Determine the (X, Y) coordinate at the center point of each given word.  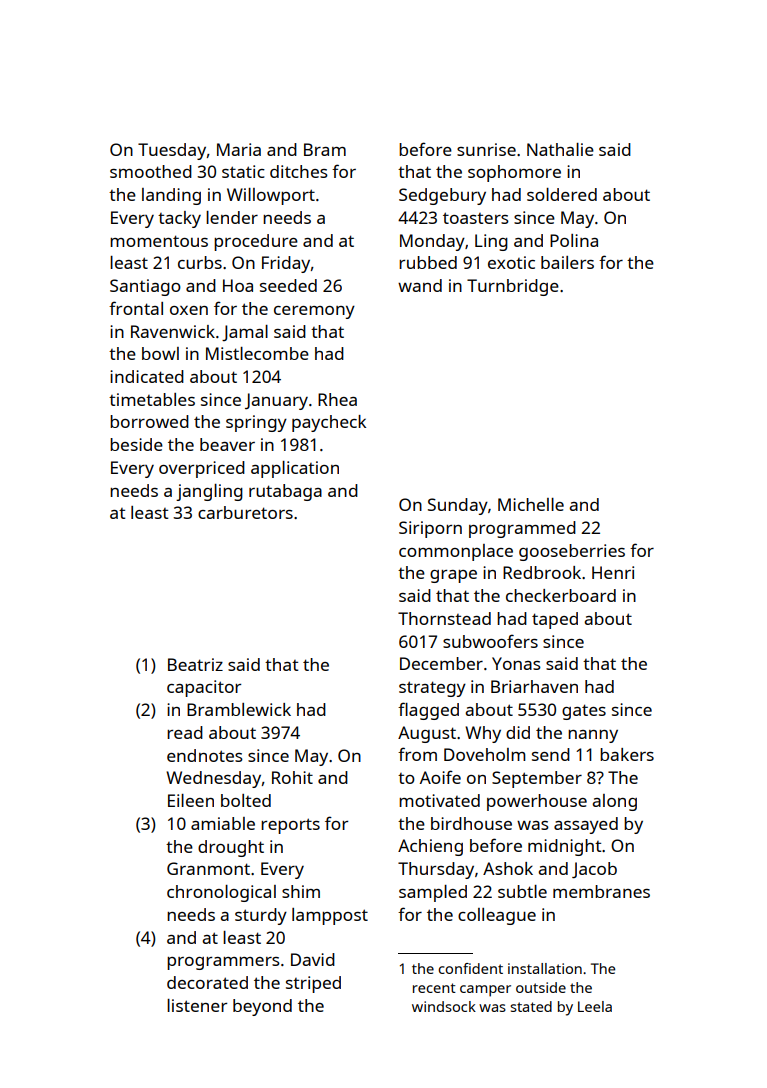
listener (197, 1005)
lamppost (330, 916)
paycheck (329, 423)
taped (555, 620)
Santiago (145, 287)
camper (485, 991)
